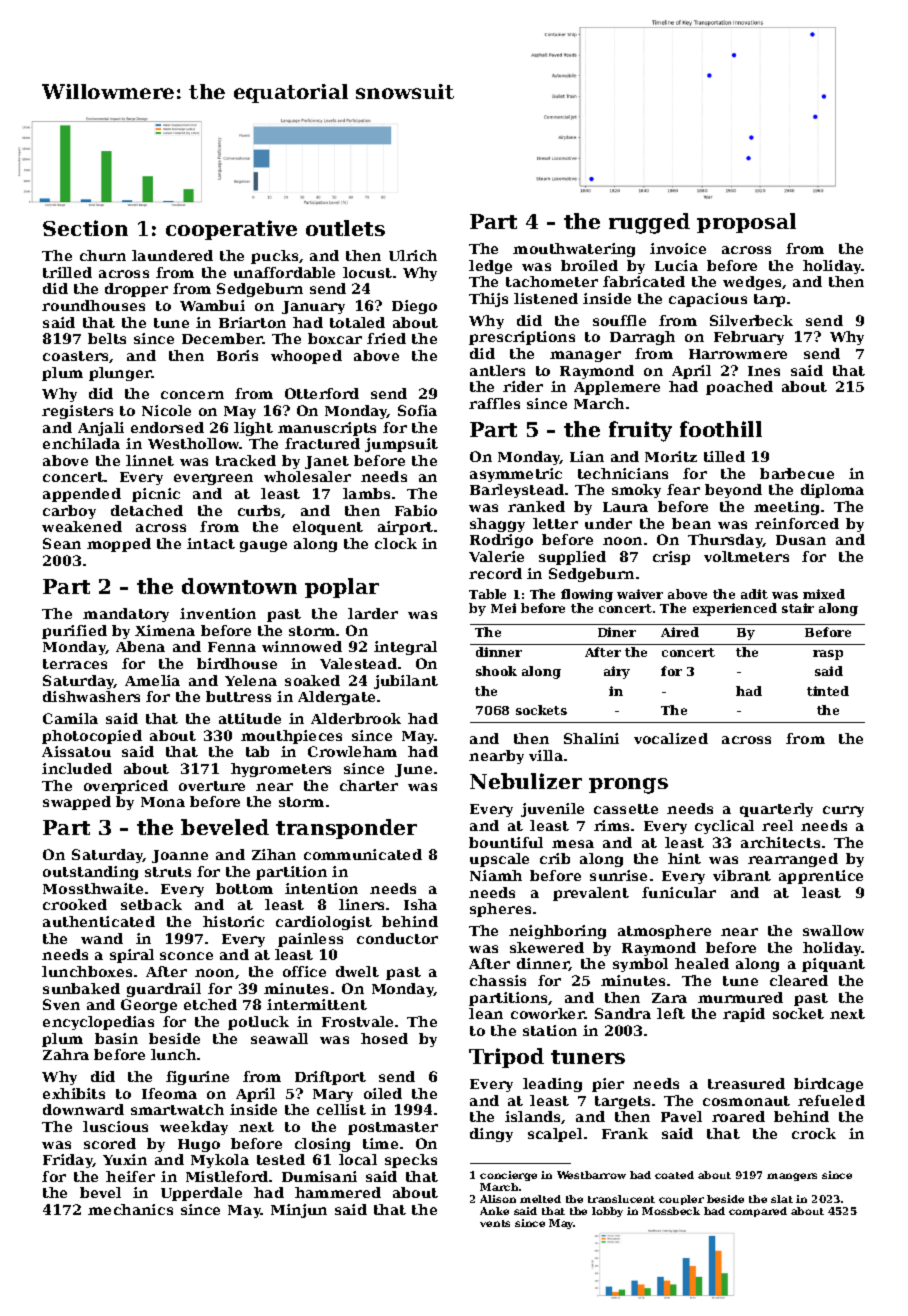 The image size is (908, 1316). Describe the element at coordinates (649, 223) in the screenshot. I see `rugged` at that location.
